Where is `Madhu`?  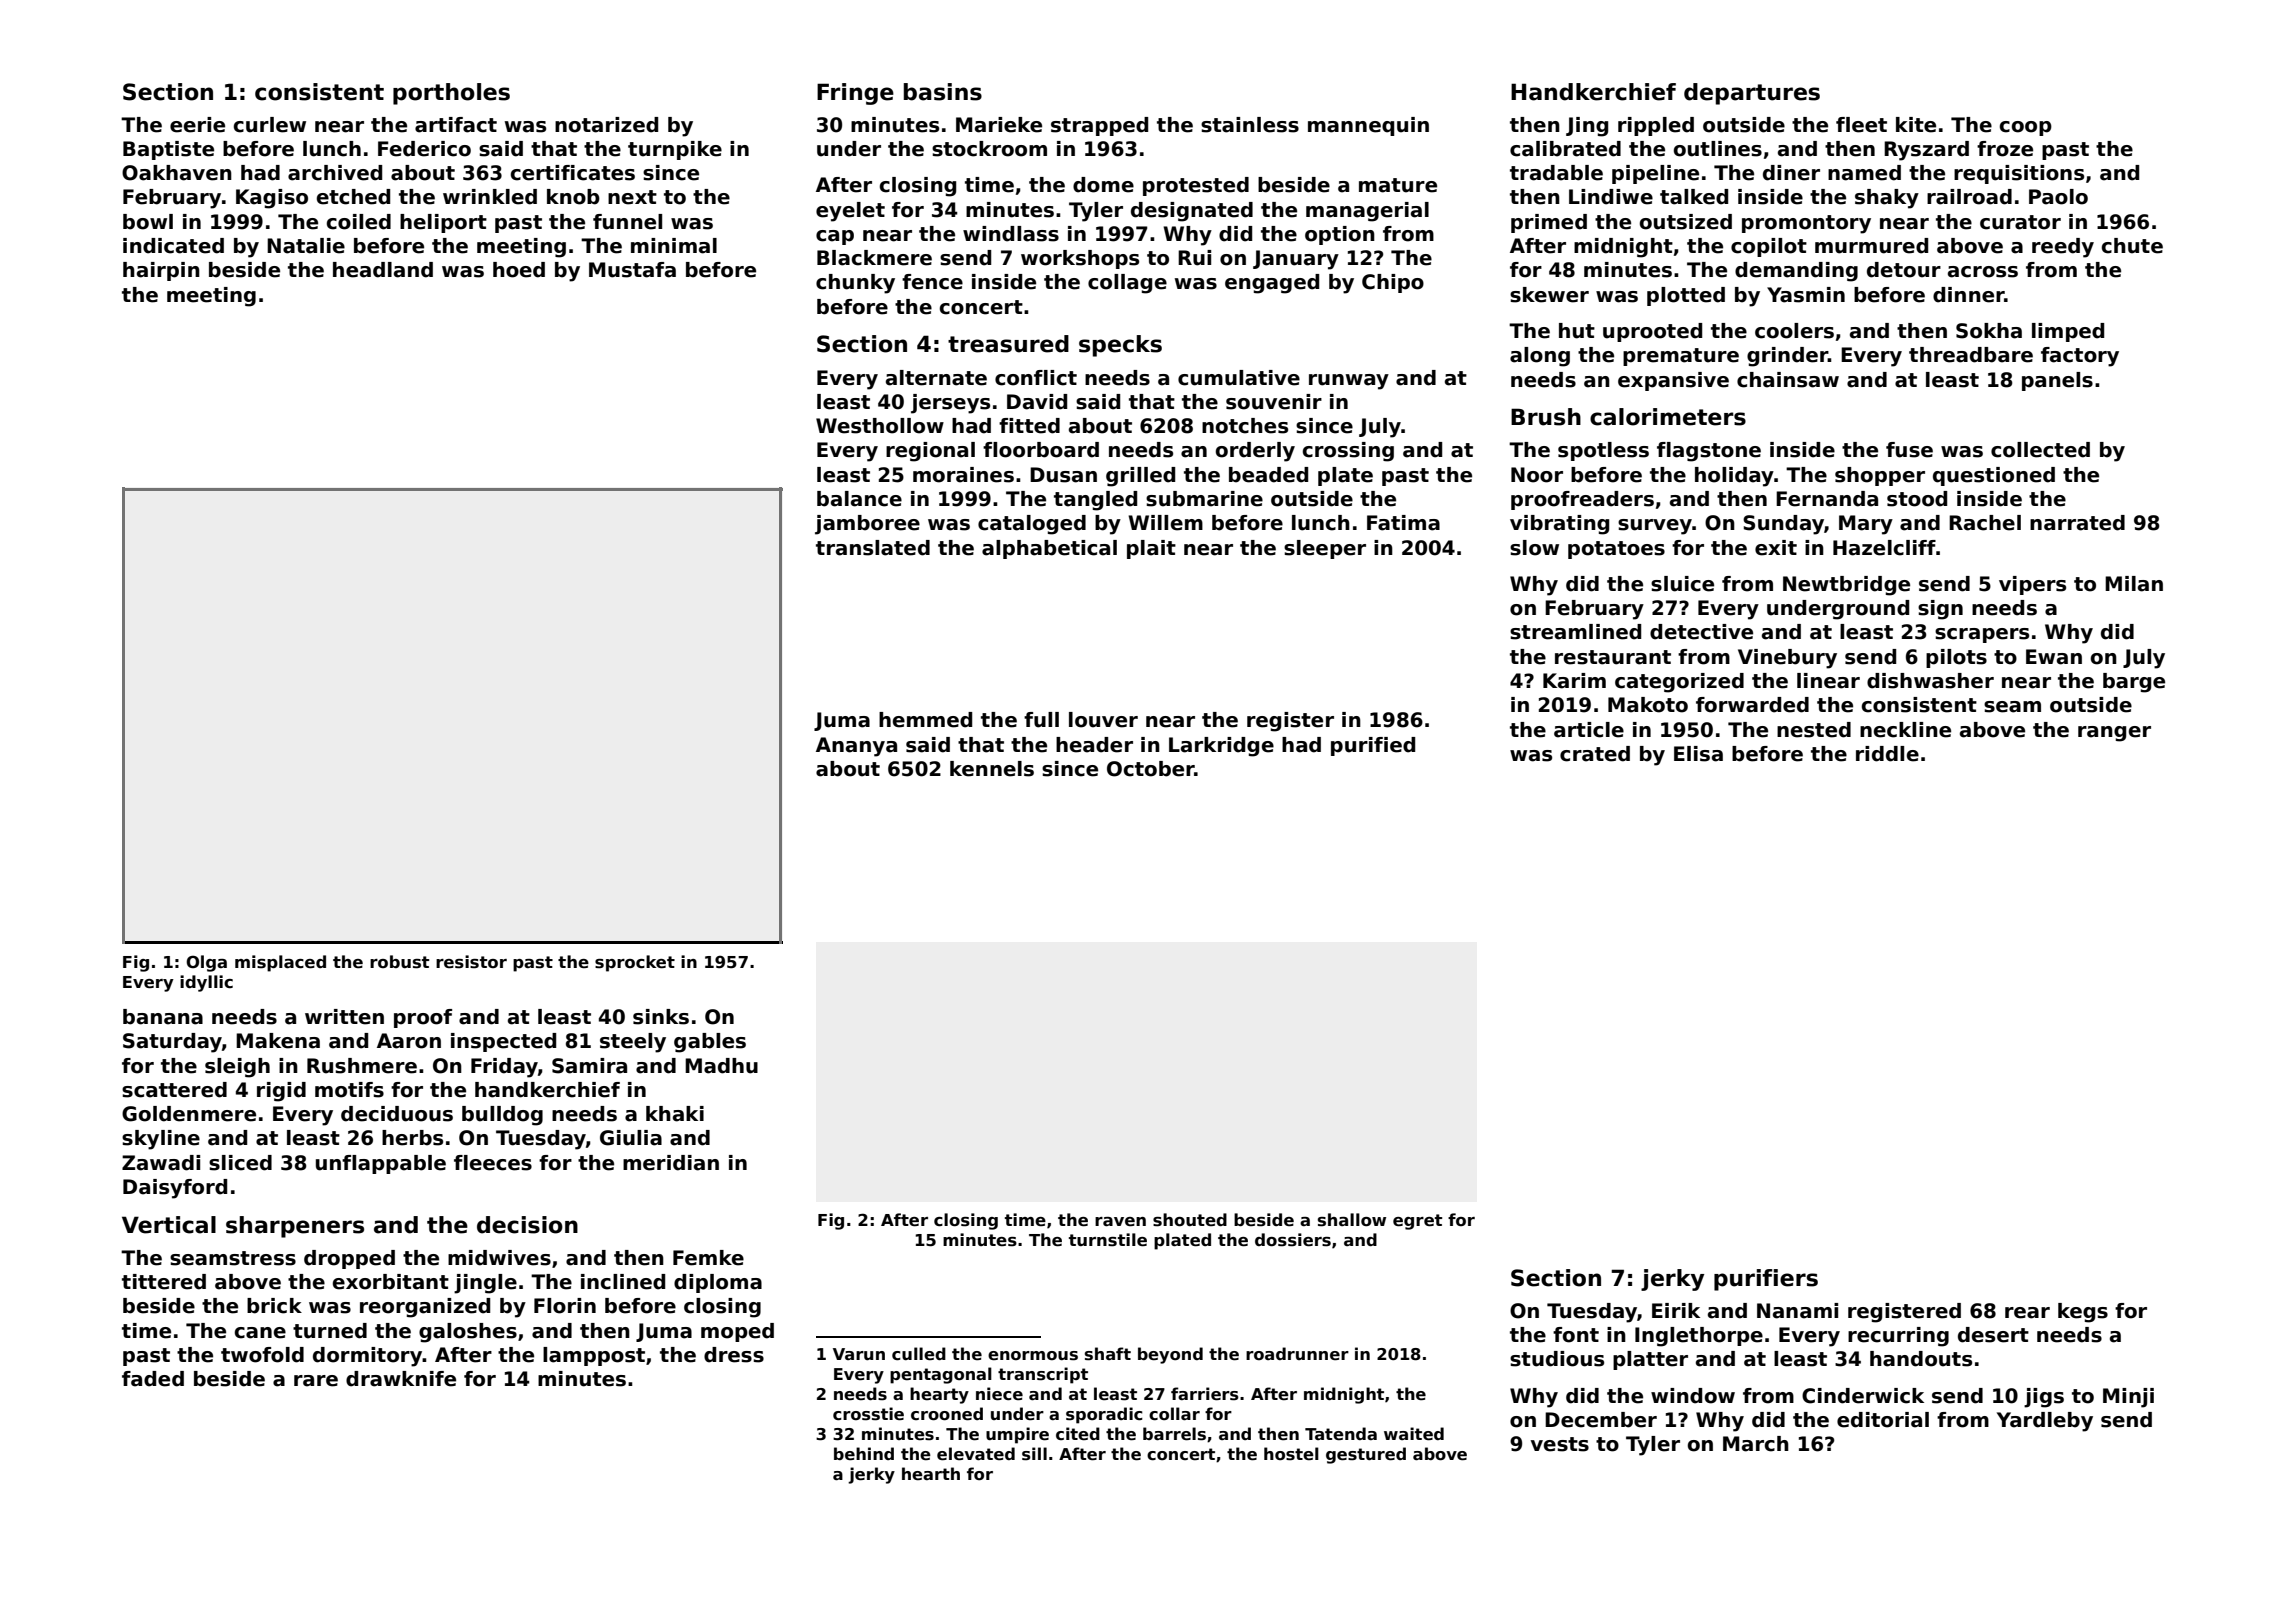 Madhu is located at coordinates (721, 1066).
